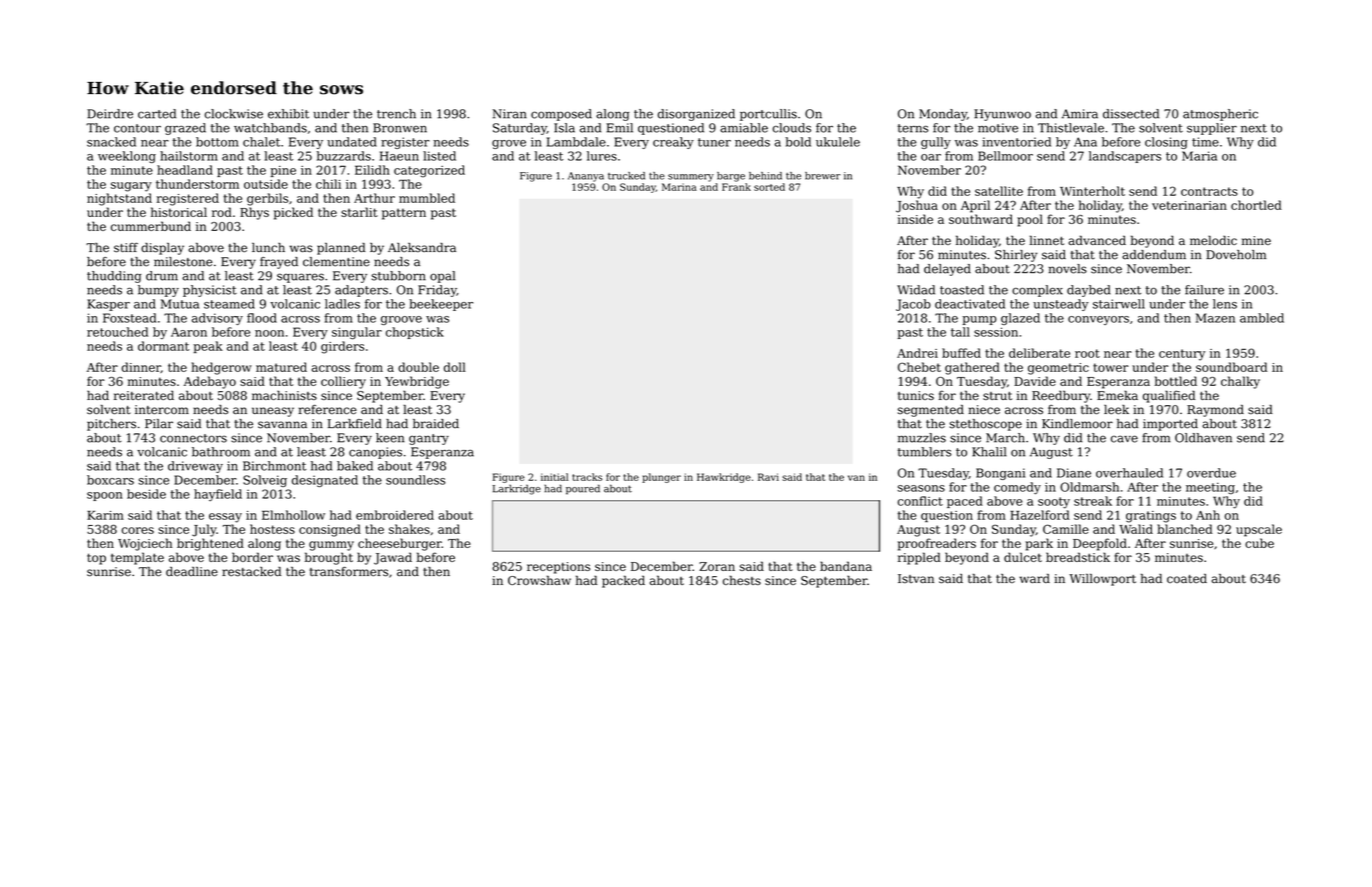 The height and width of the page is (887, 1372). I want to click on Niran, so click(510, 114).
